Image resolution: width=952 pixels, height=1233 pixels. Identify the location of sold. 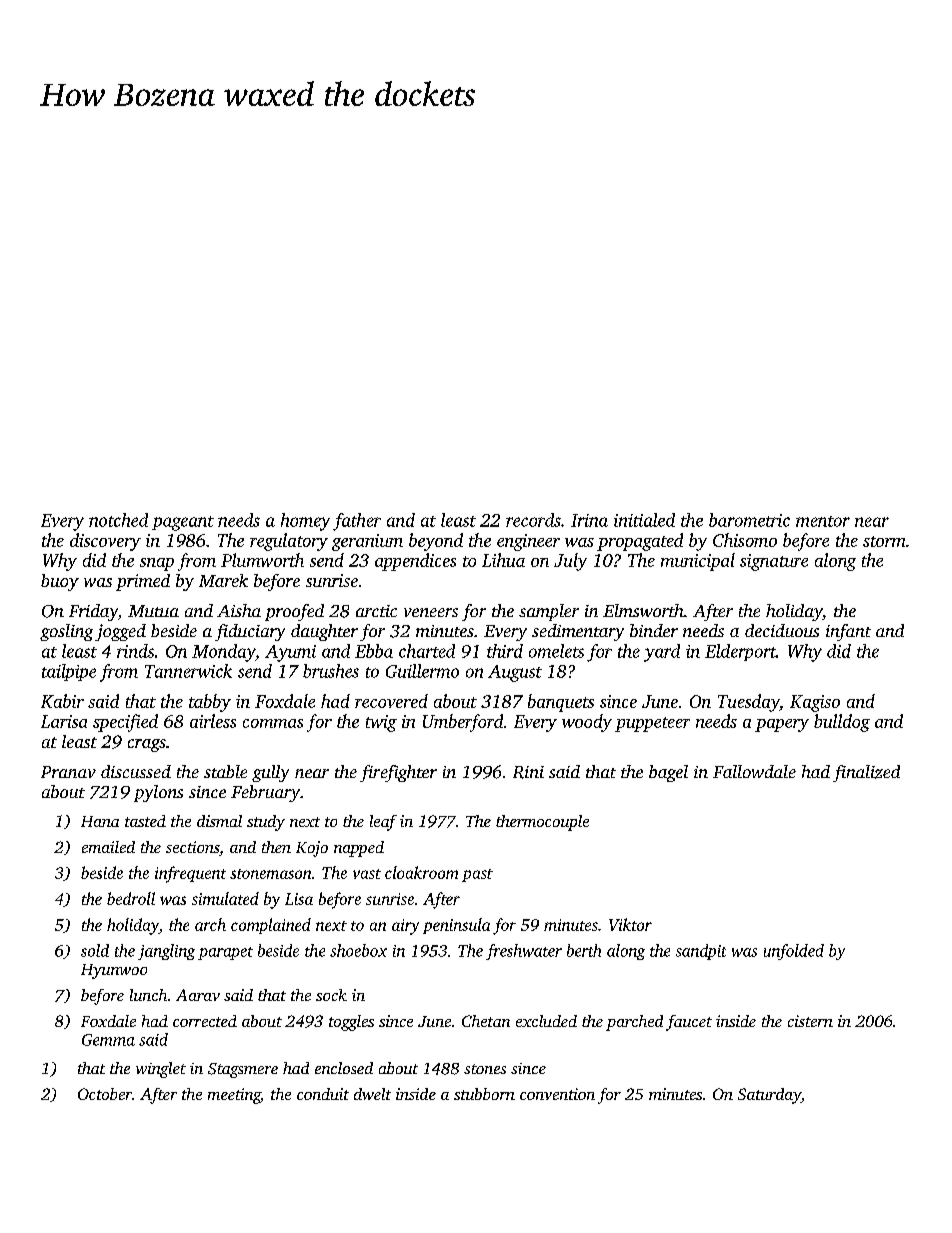
(95, 950).
